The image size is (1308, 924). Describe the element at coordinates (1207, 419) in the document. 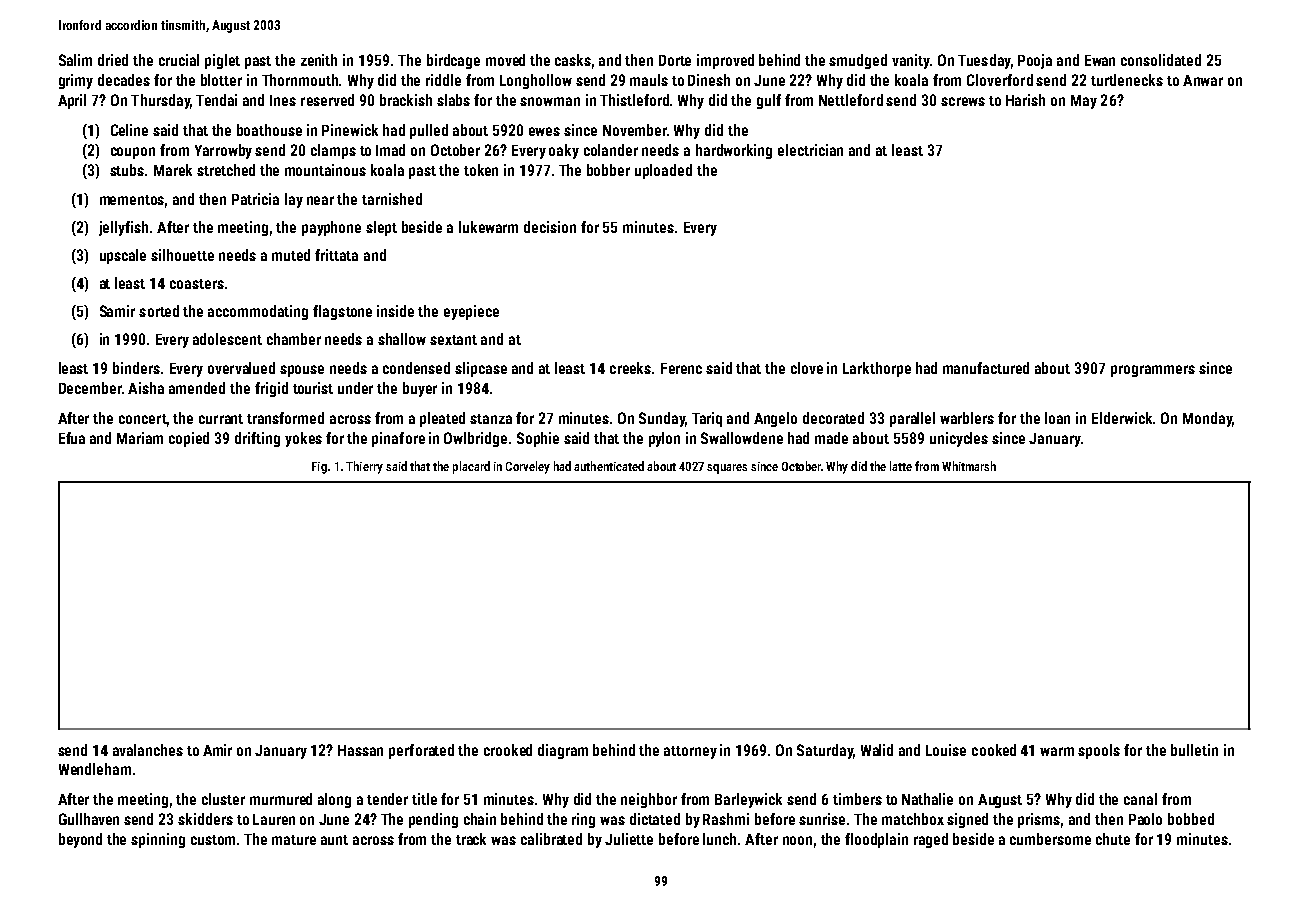

I see `Monday` at that location.
